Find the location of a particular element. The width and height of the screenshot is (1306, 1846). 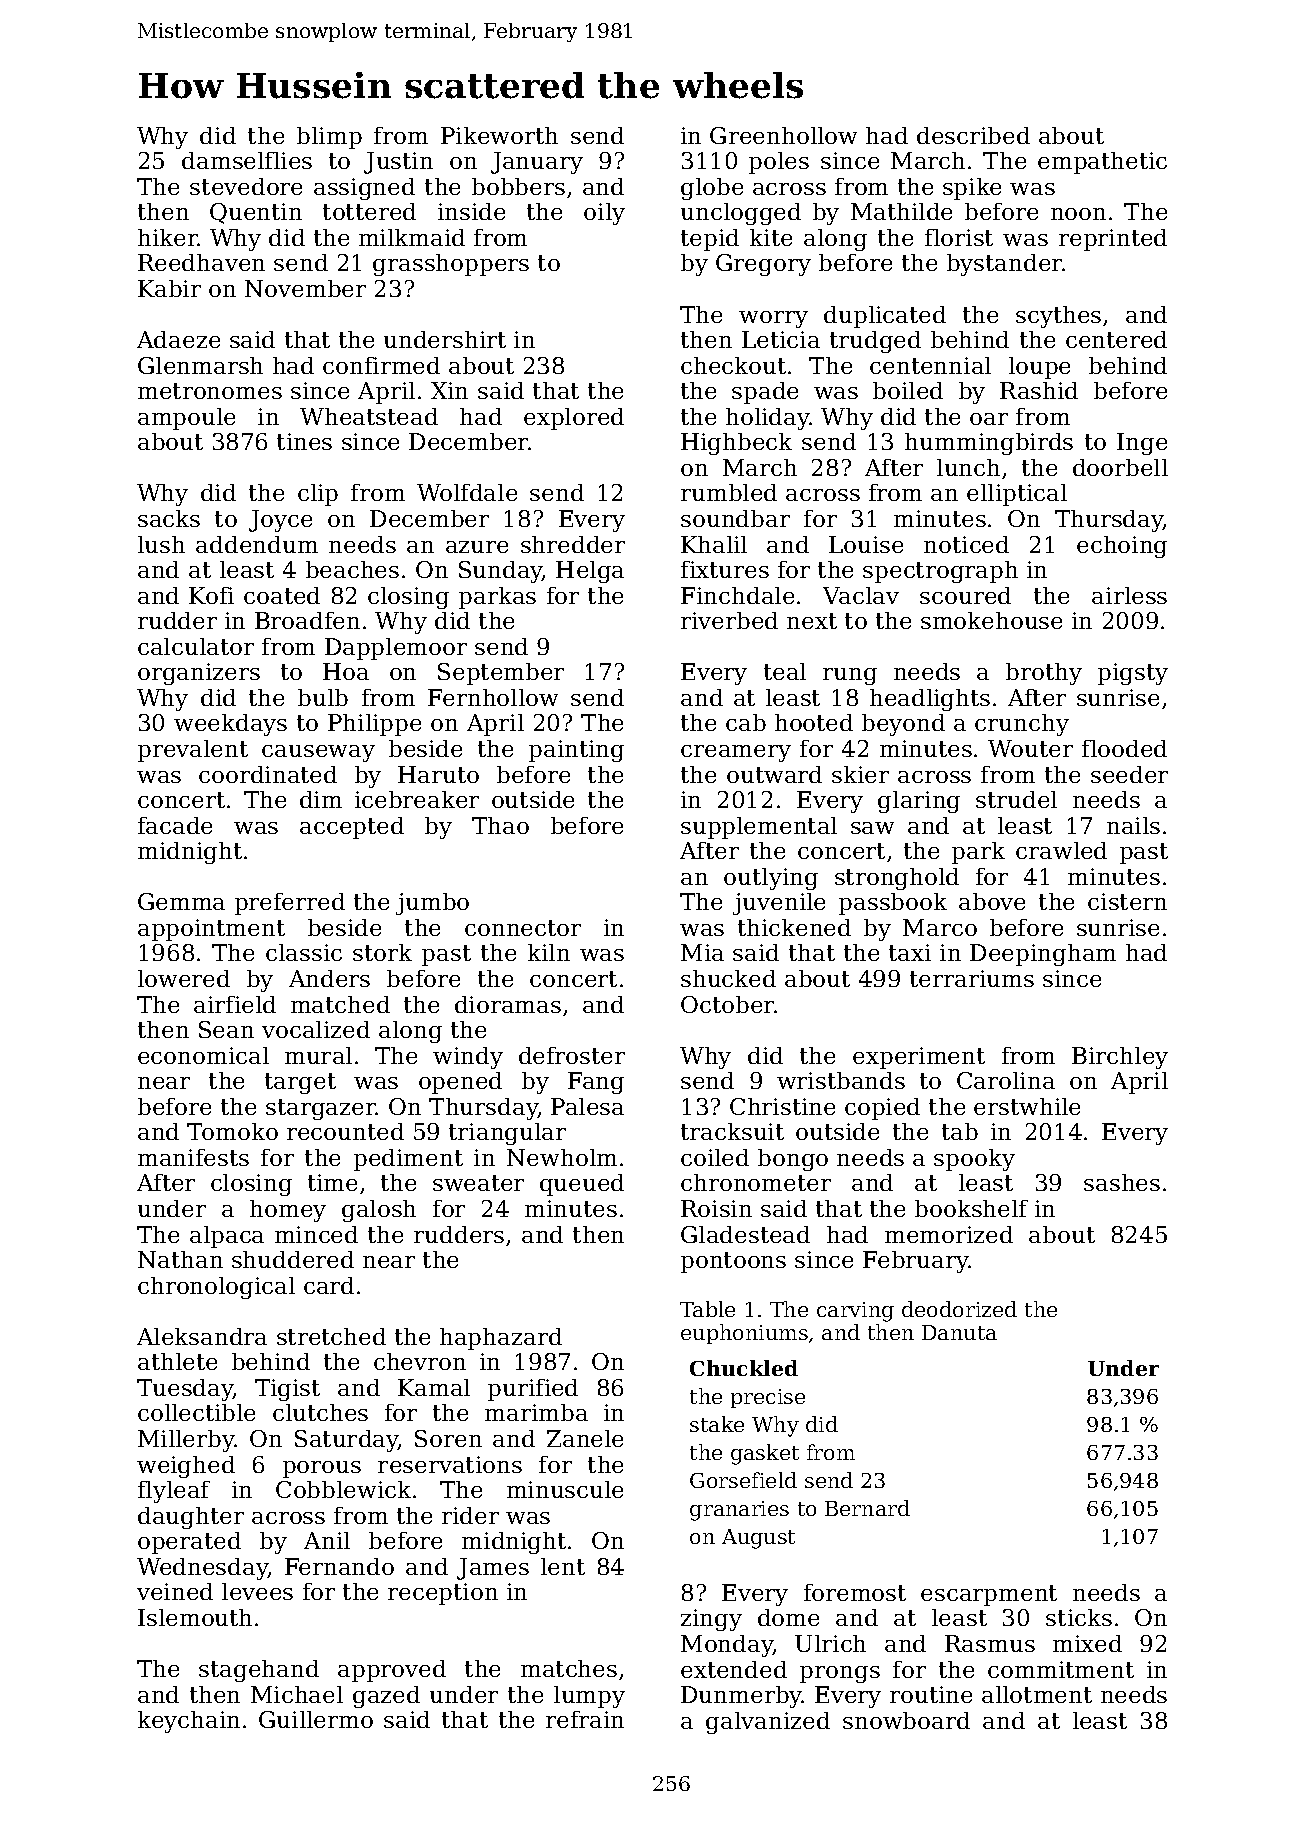

Birchley is located at coordinates (1120, 1058).
